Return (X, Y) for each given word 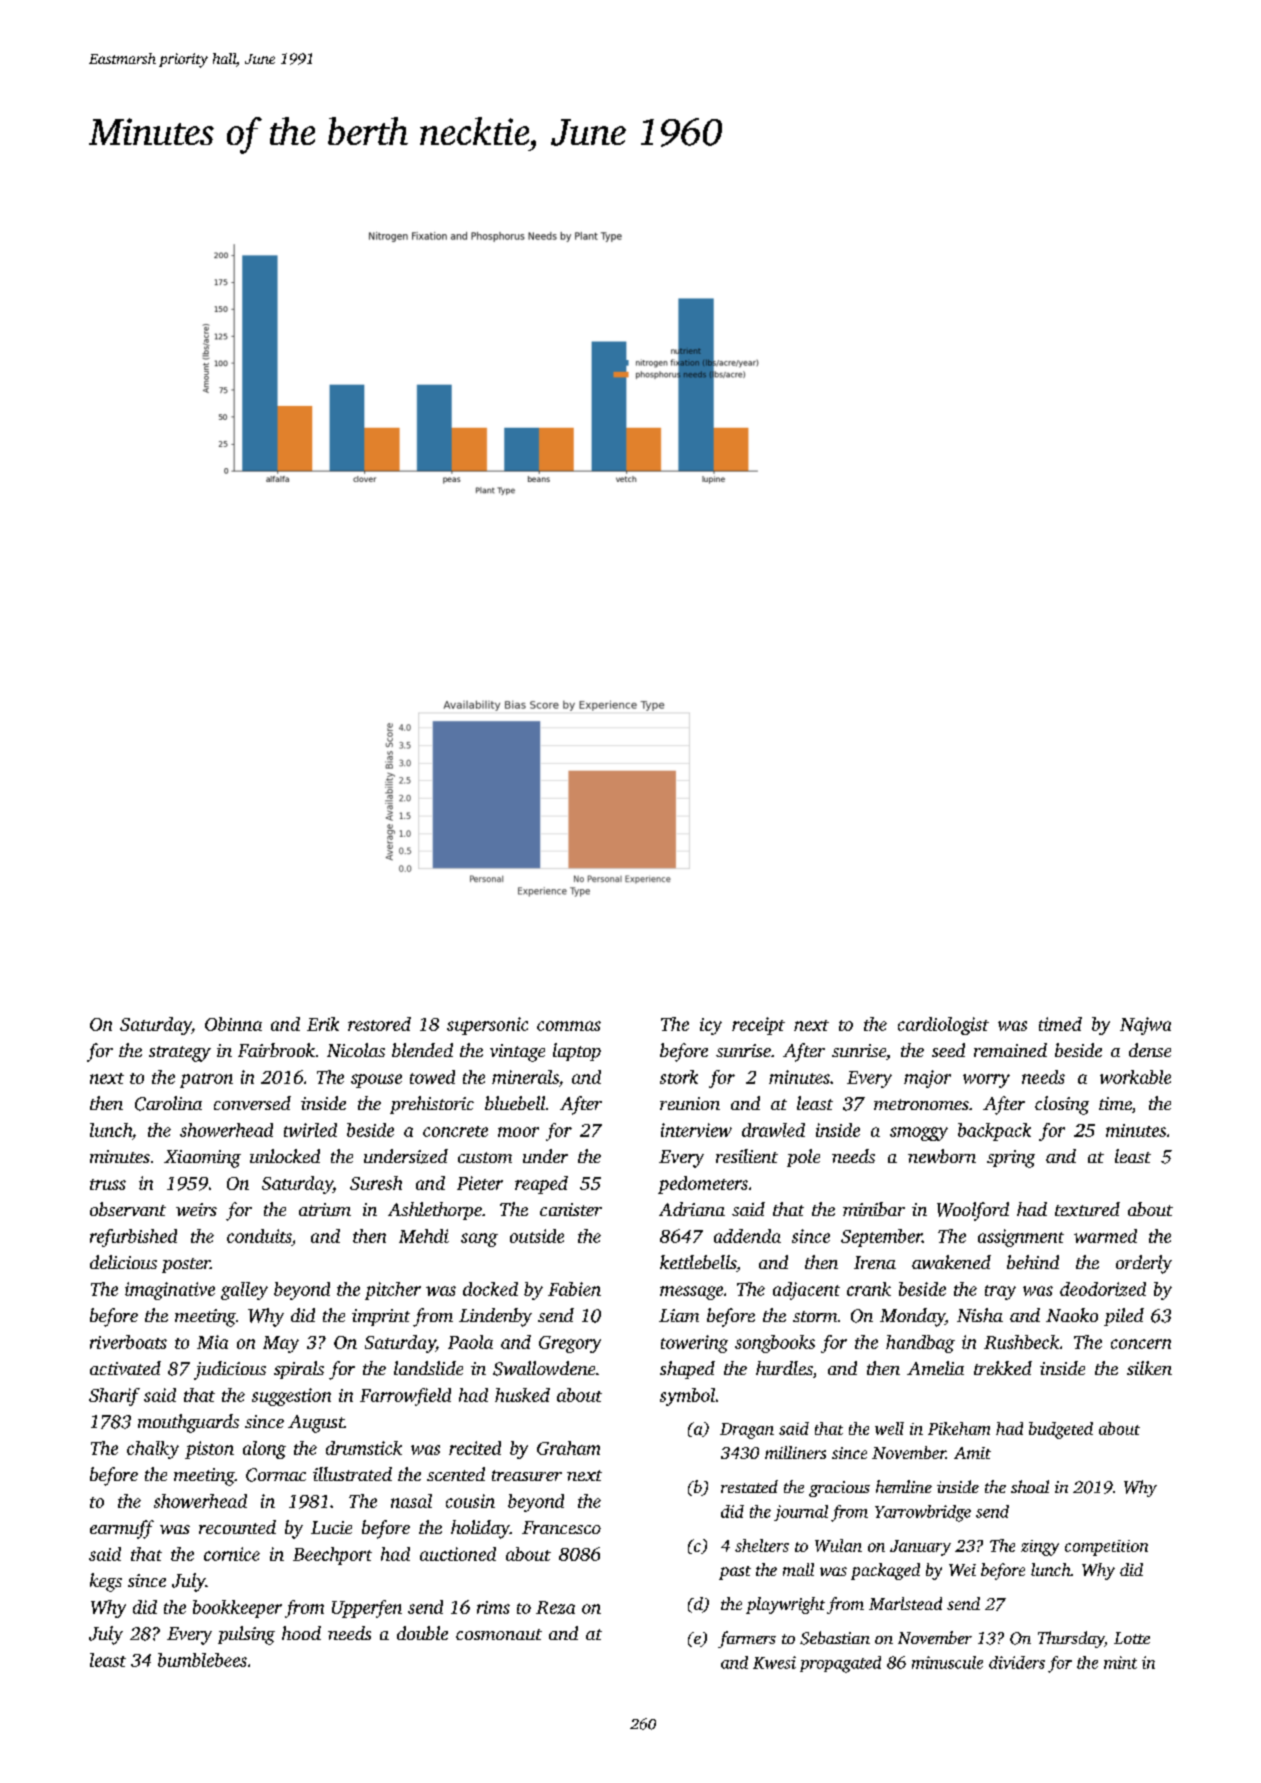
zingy (1040, 1548)
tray (1000, 1292)
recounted (237, 1527)
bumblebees (202, 1660)
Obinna (233, 1024)
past (735, 1573)
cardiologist (943, 1026)
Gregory (570, 1344)
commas (569, 1026)
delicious (123, 1262)
